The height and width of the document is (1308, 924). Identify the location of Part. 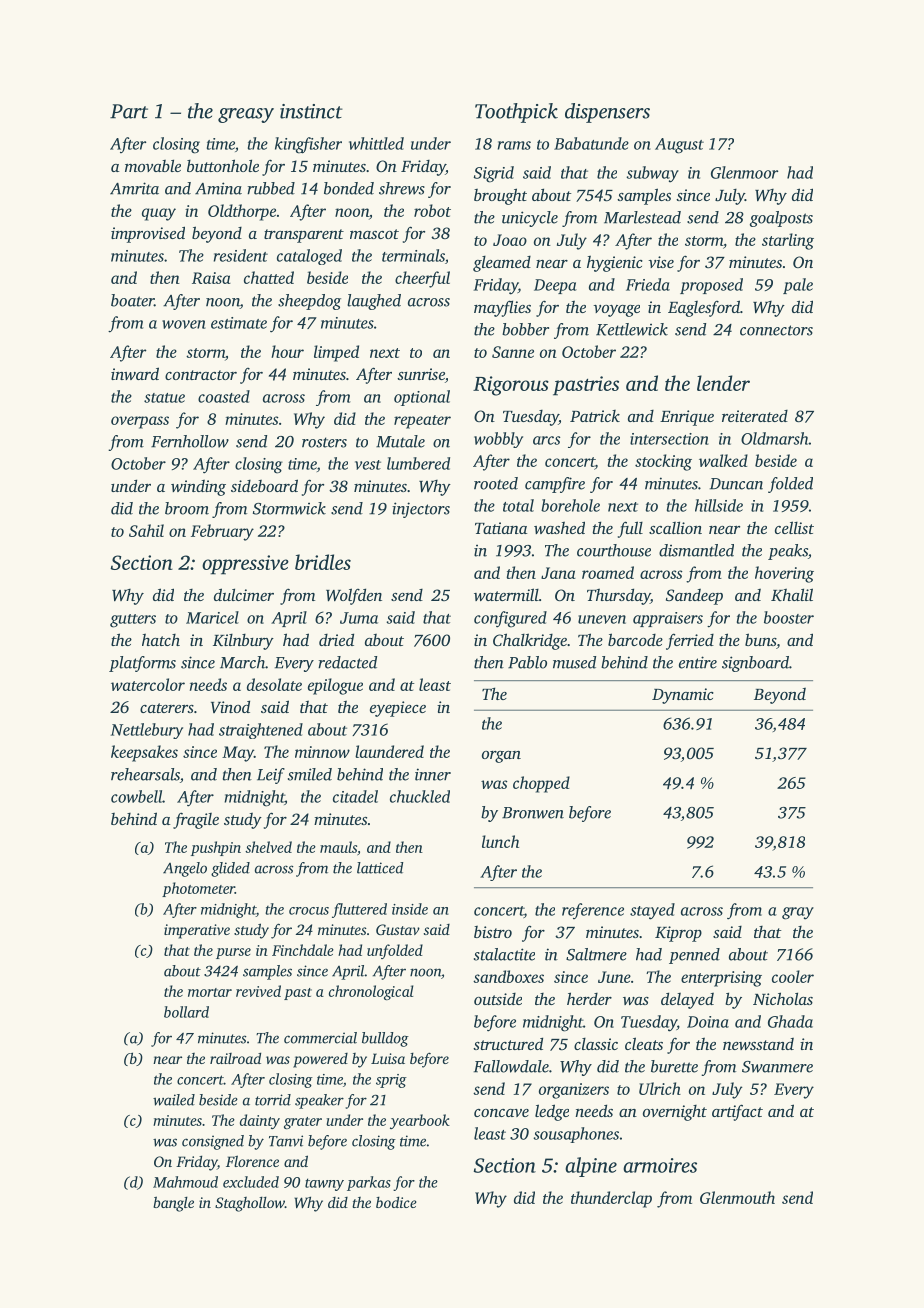
(129, 111).
